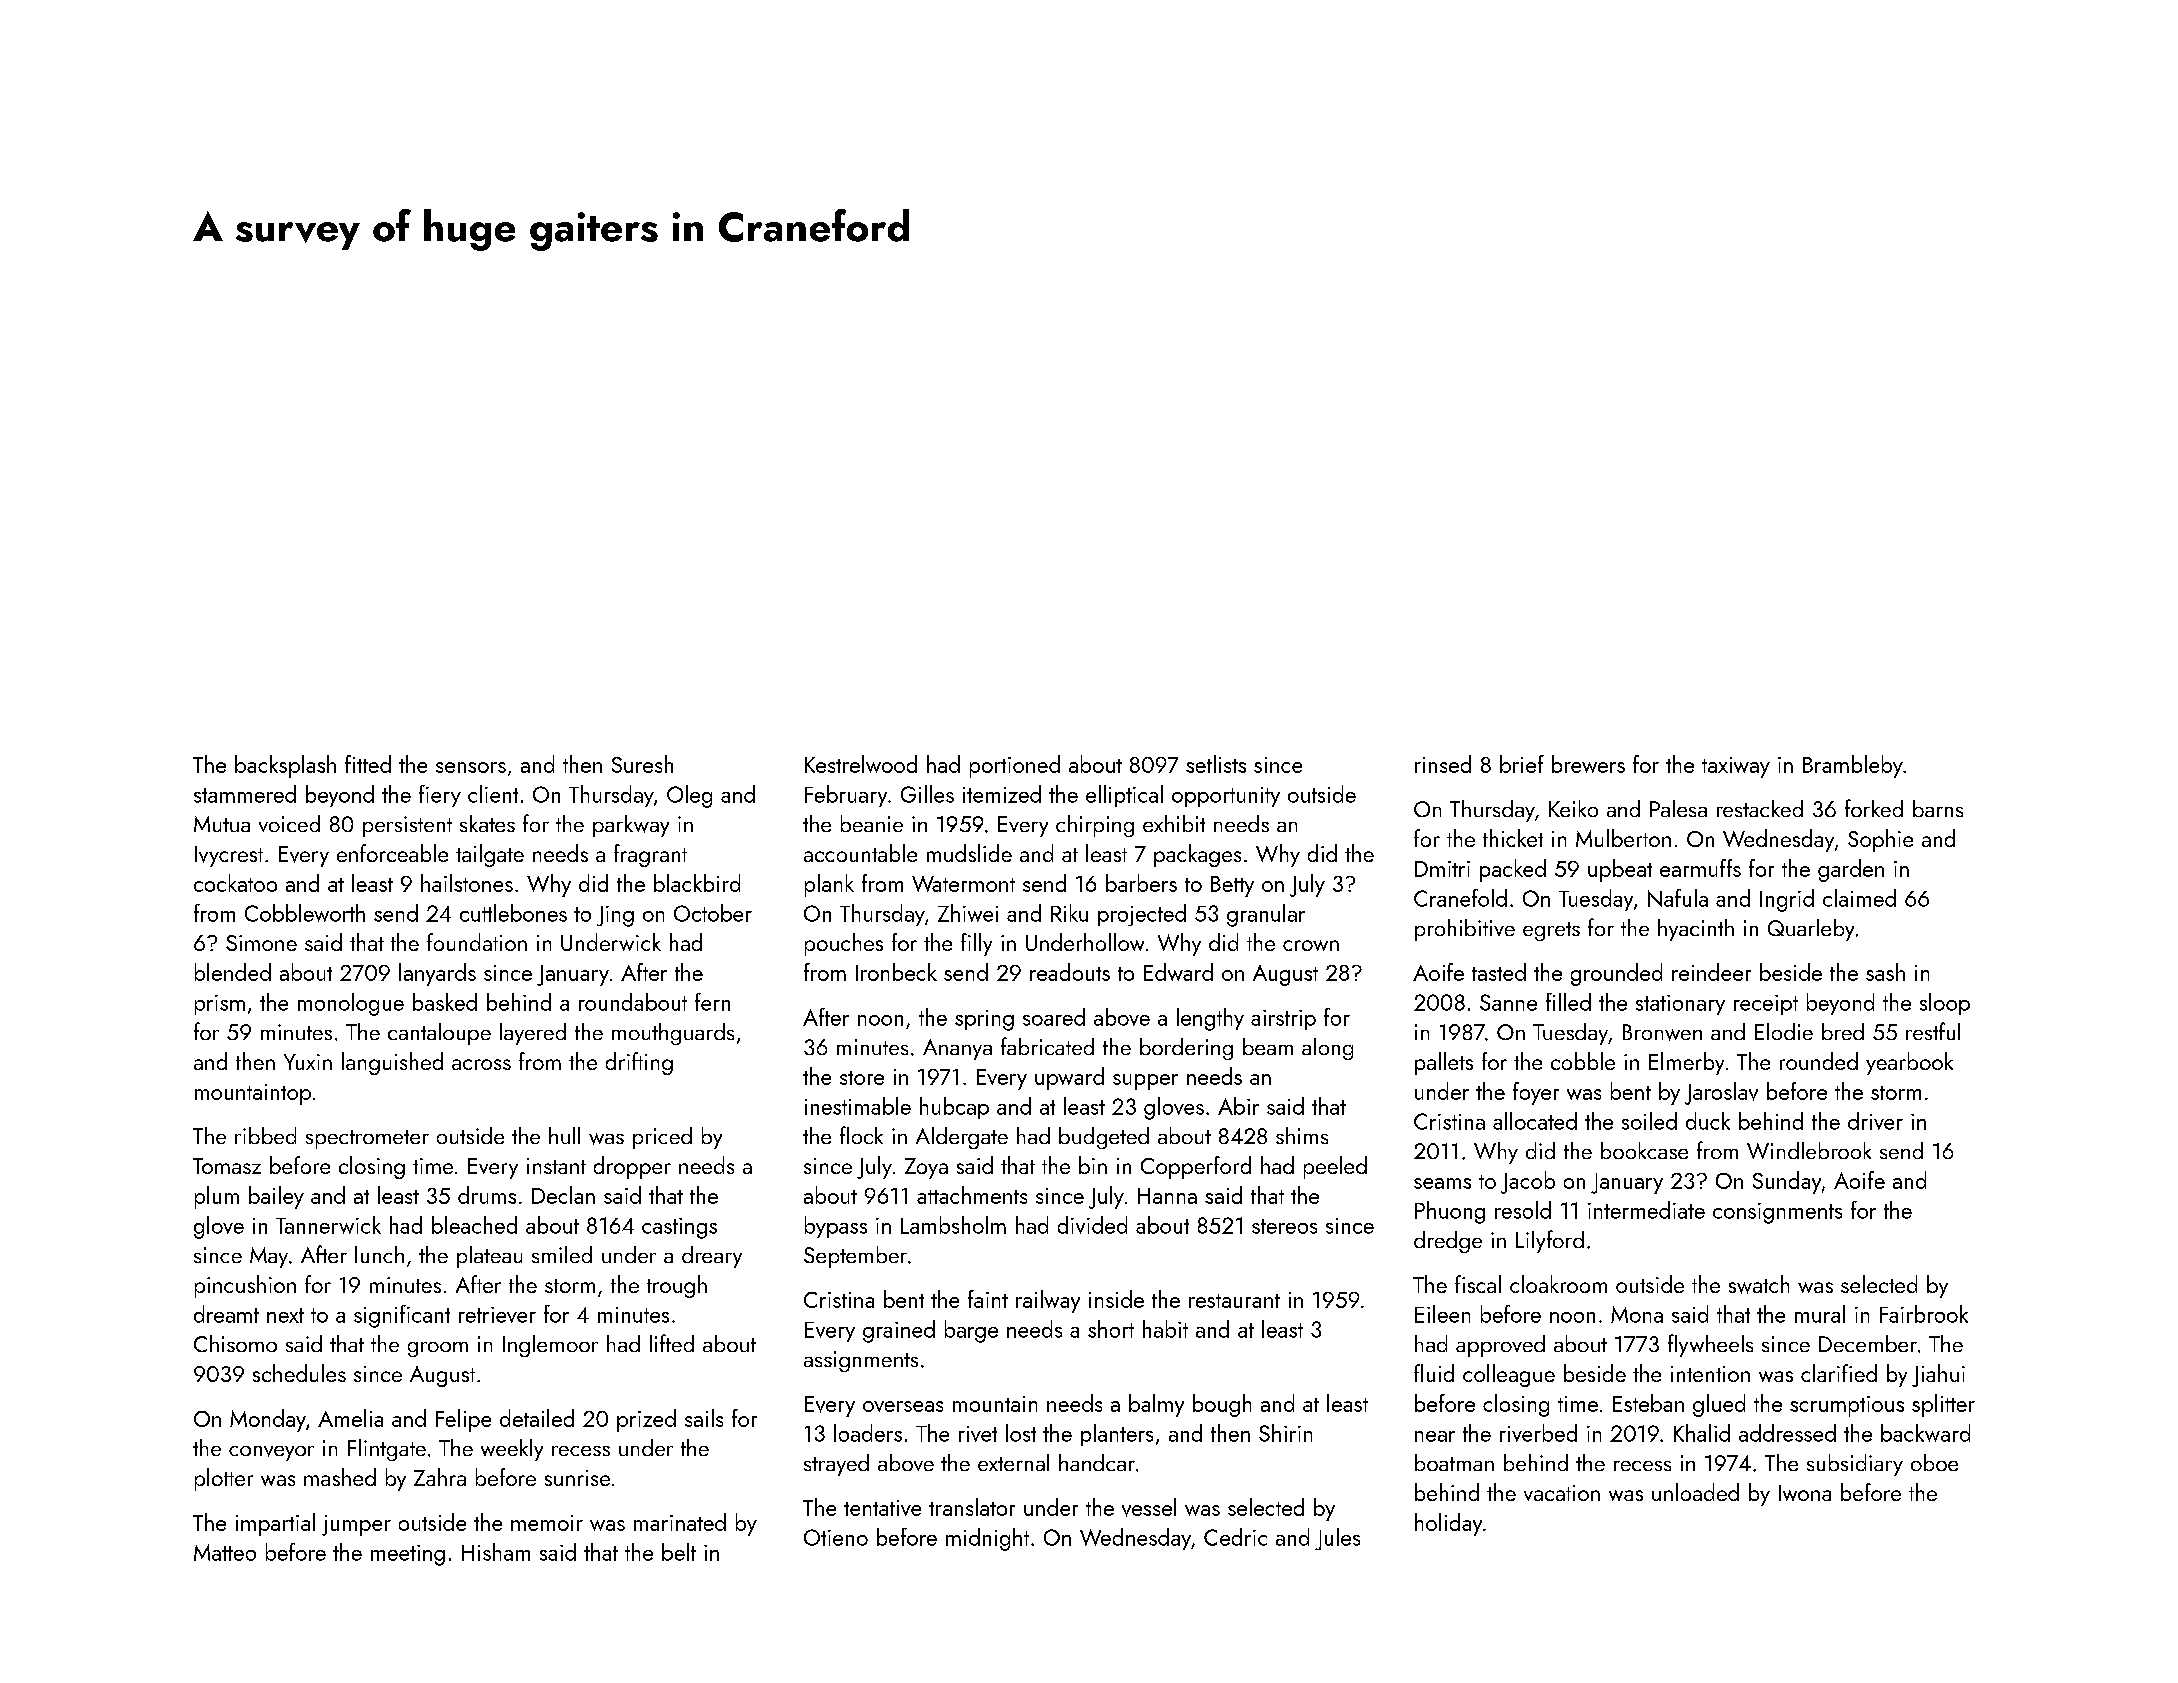  Describe the element at coordinates (1013, 1462) in the screenshot. I see `external` at that location.
